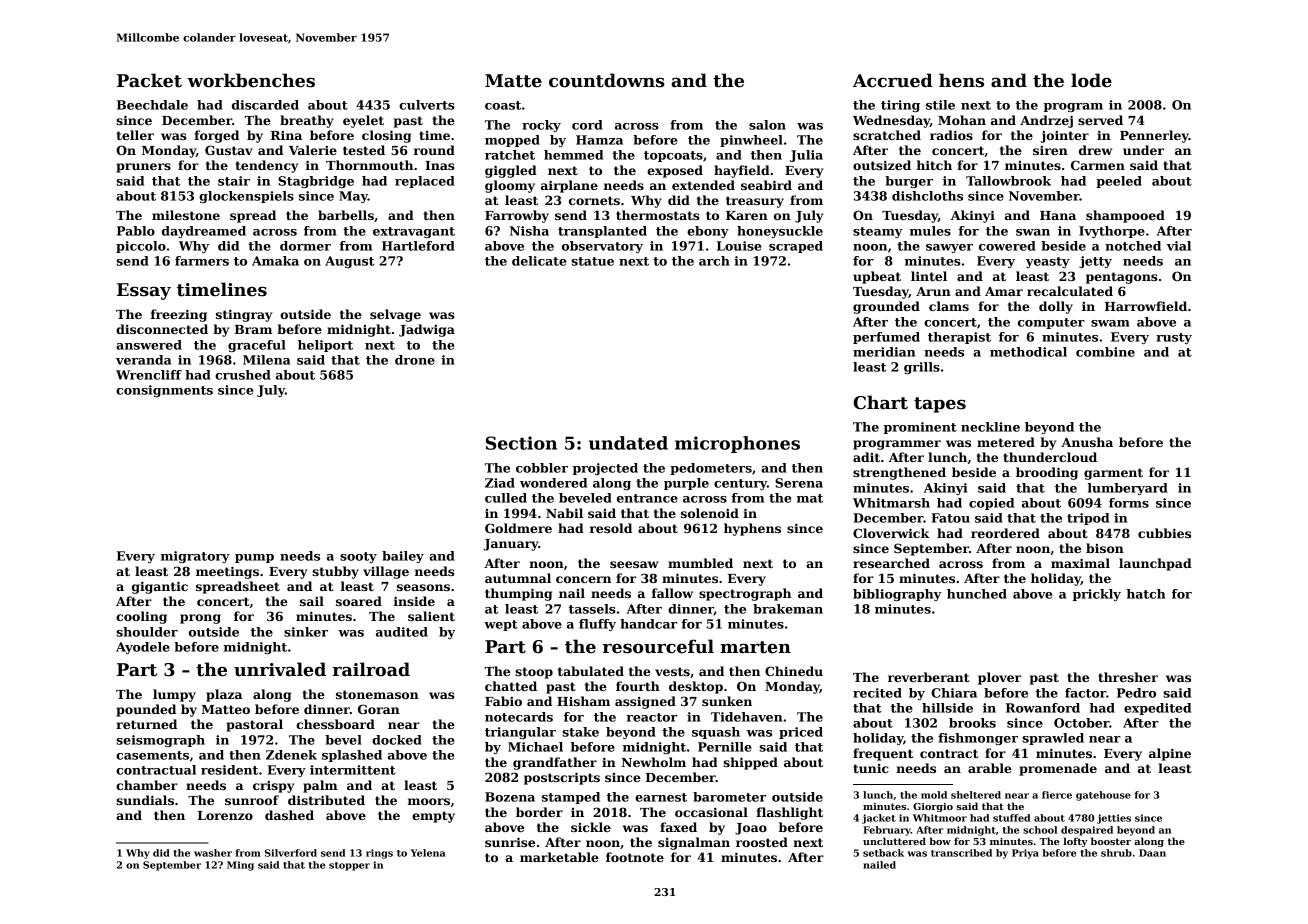  I want to click on stake, so click(580, 732).
